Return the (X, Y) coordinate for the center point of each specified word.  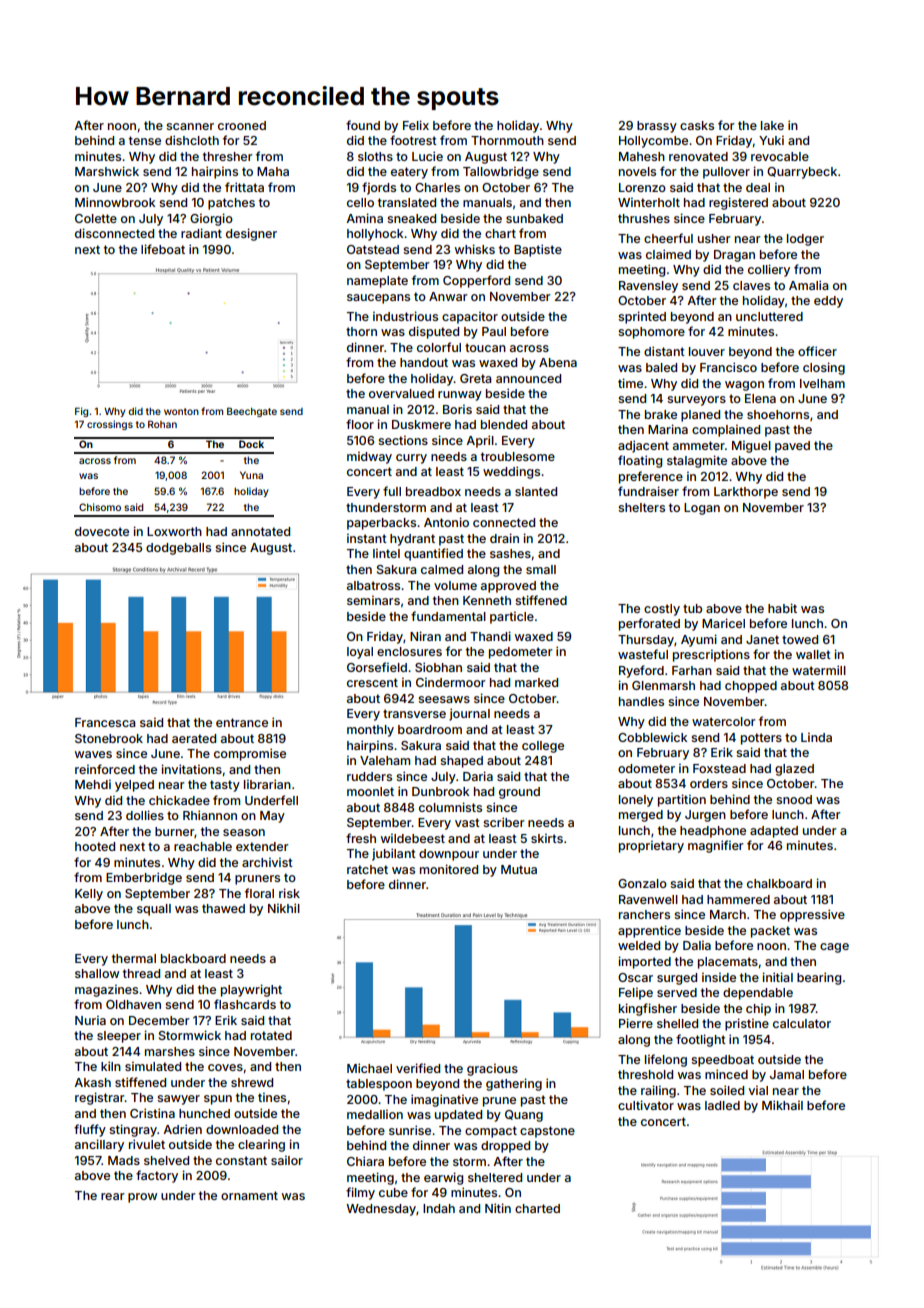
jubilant (394, 854)
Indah (439, 1208)
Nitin (498, 1208)
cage (834, 948)
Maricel (723, 623)
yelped (134, 786)
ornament (249, 1195)
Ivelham (822, 383)
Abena (558, 362)
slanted (536, 491)
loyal (360, 653)
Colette (96, 218)
